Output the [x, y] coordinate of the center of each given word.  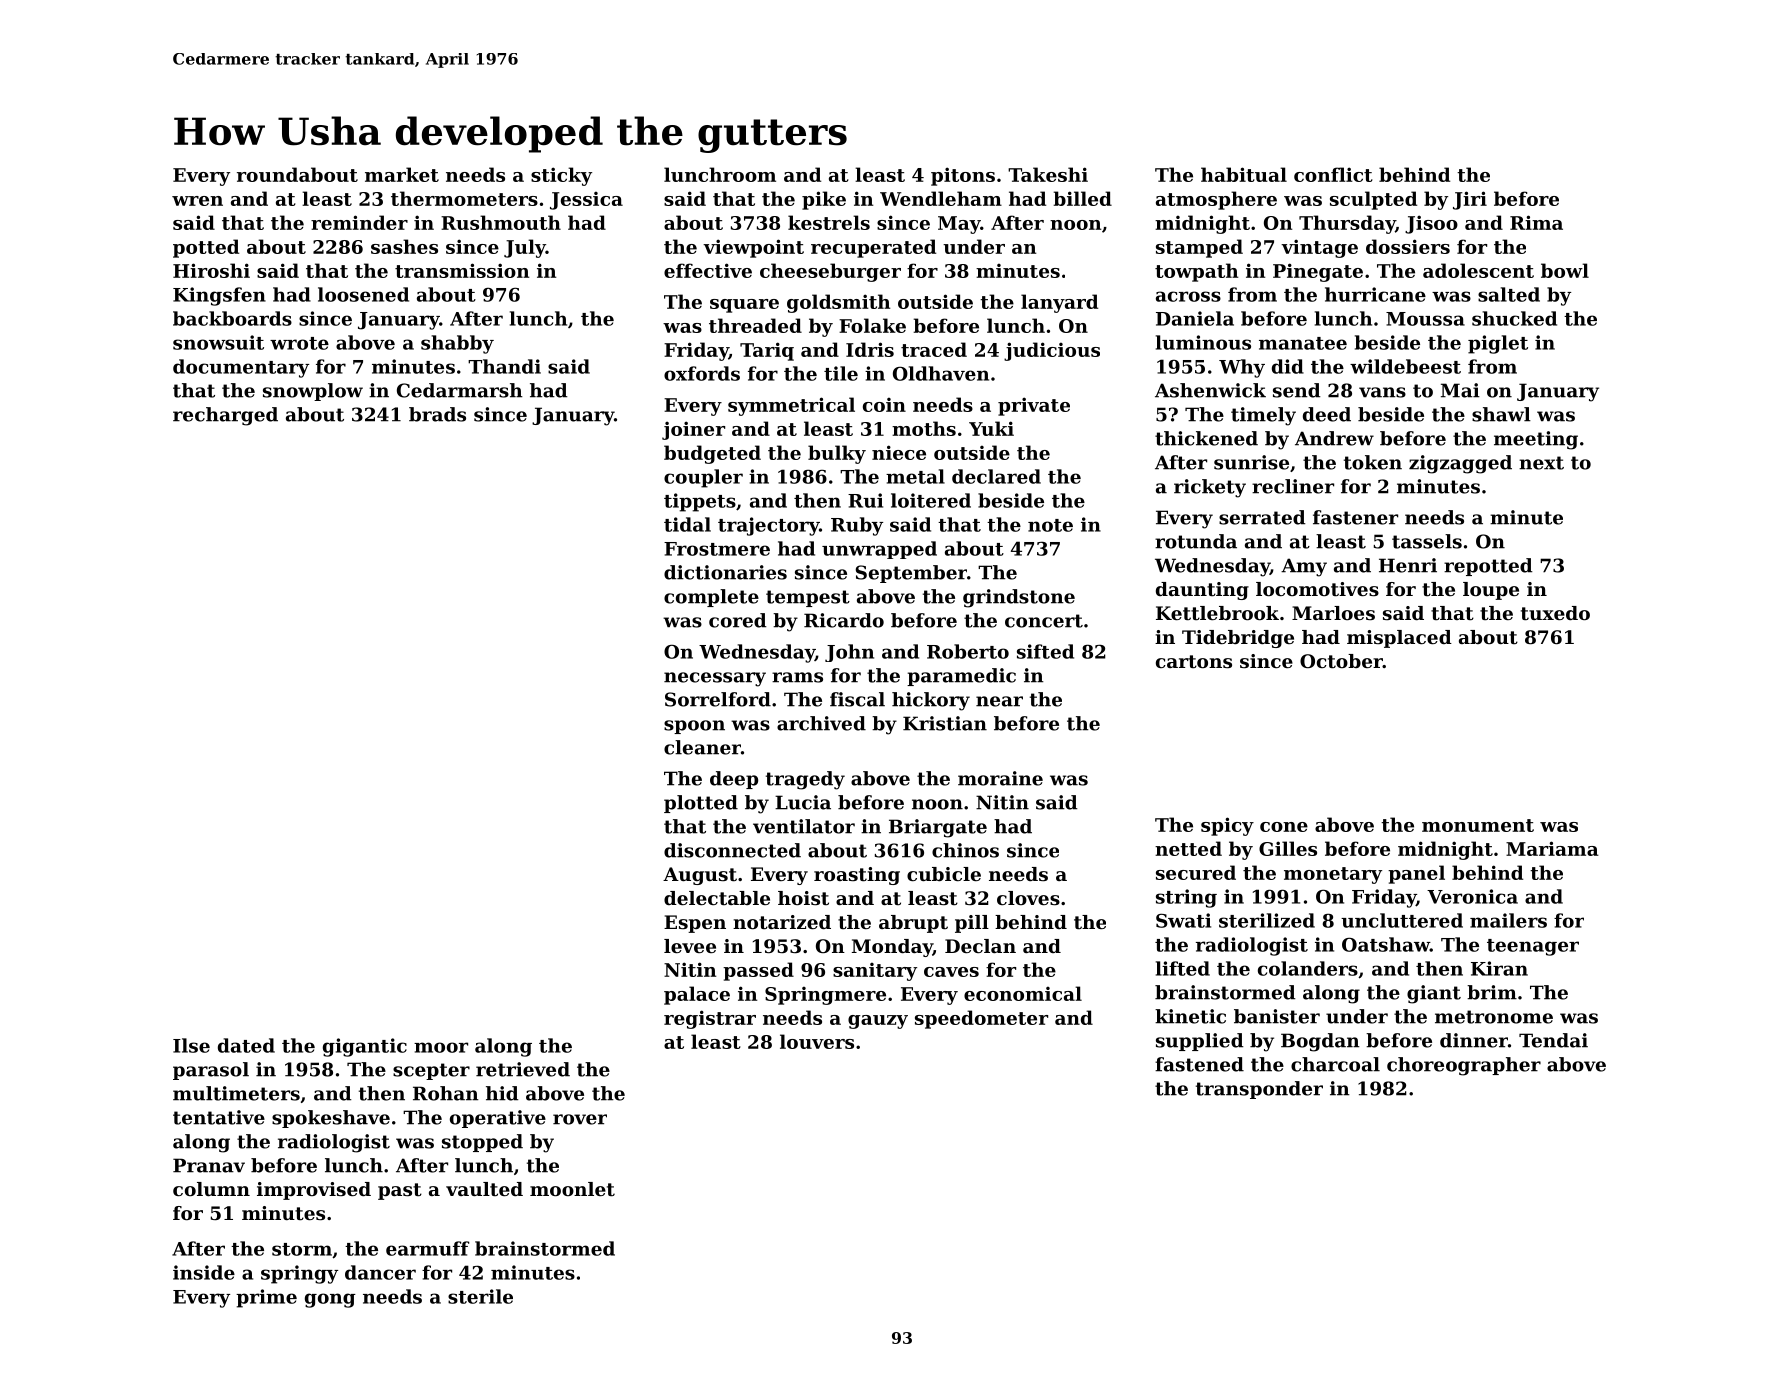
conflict [1333, 174]
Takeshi [1048, 174]
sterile [480, 1296]
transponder [1259, 1090]
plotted [701, 804]
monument [1478, 825]
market [402, 174]
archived [821, 723]
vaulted [484, 1189]
